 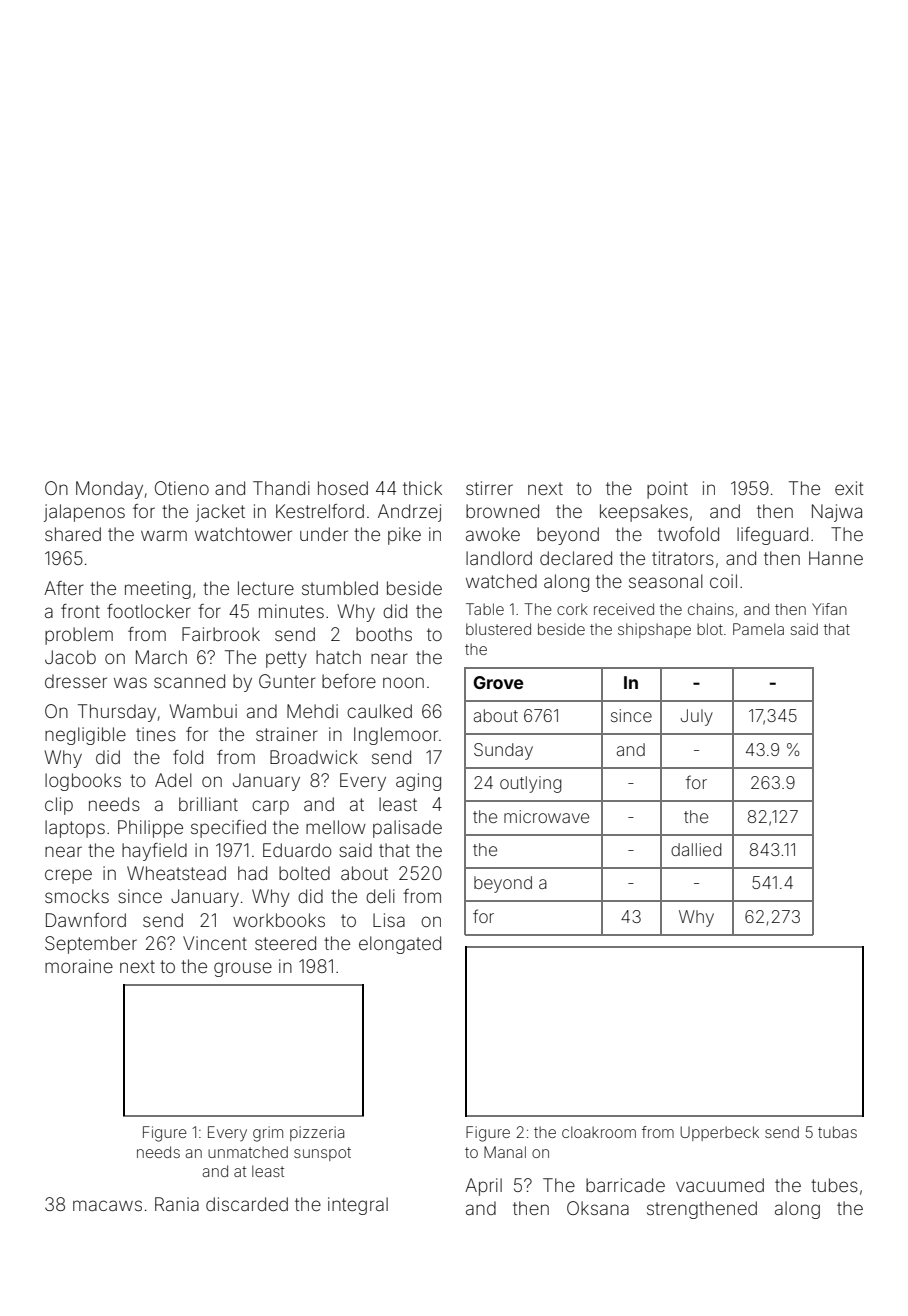 I want to click on Wambui, so click(x=203, y=711).
